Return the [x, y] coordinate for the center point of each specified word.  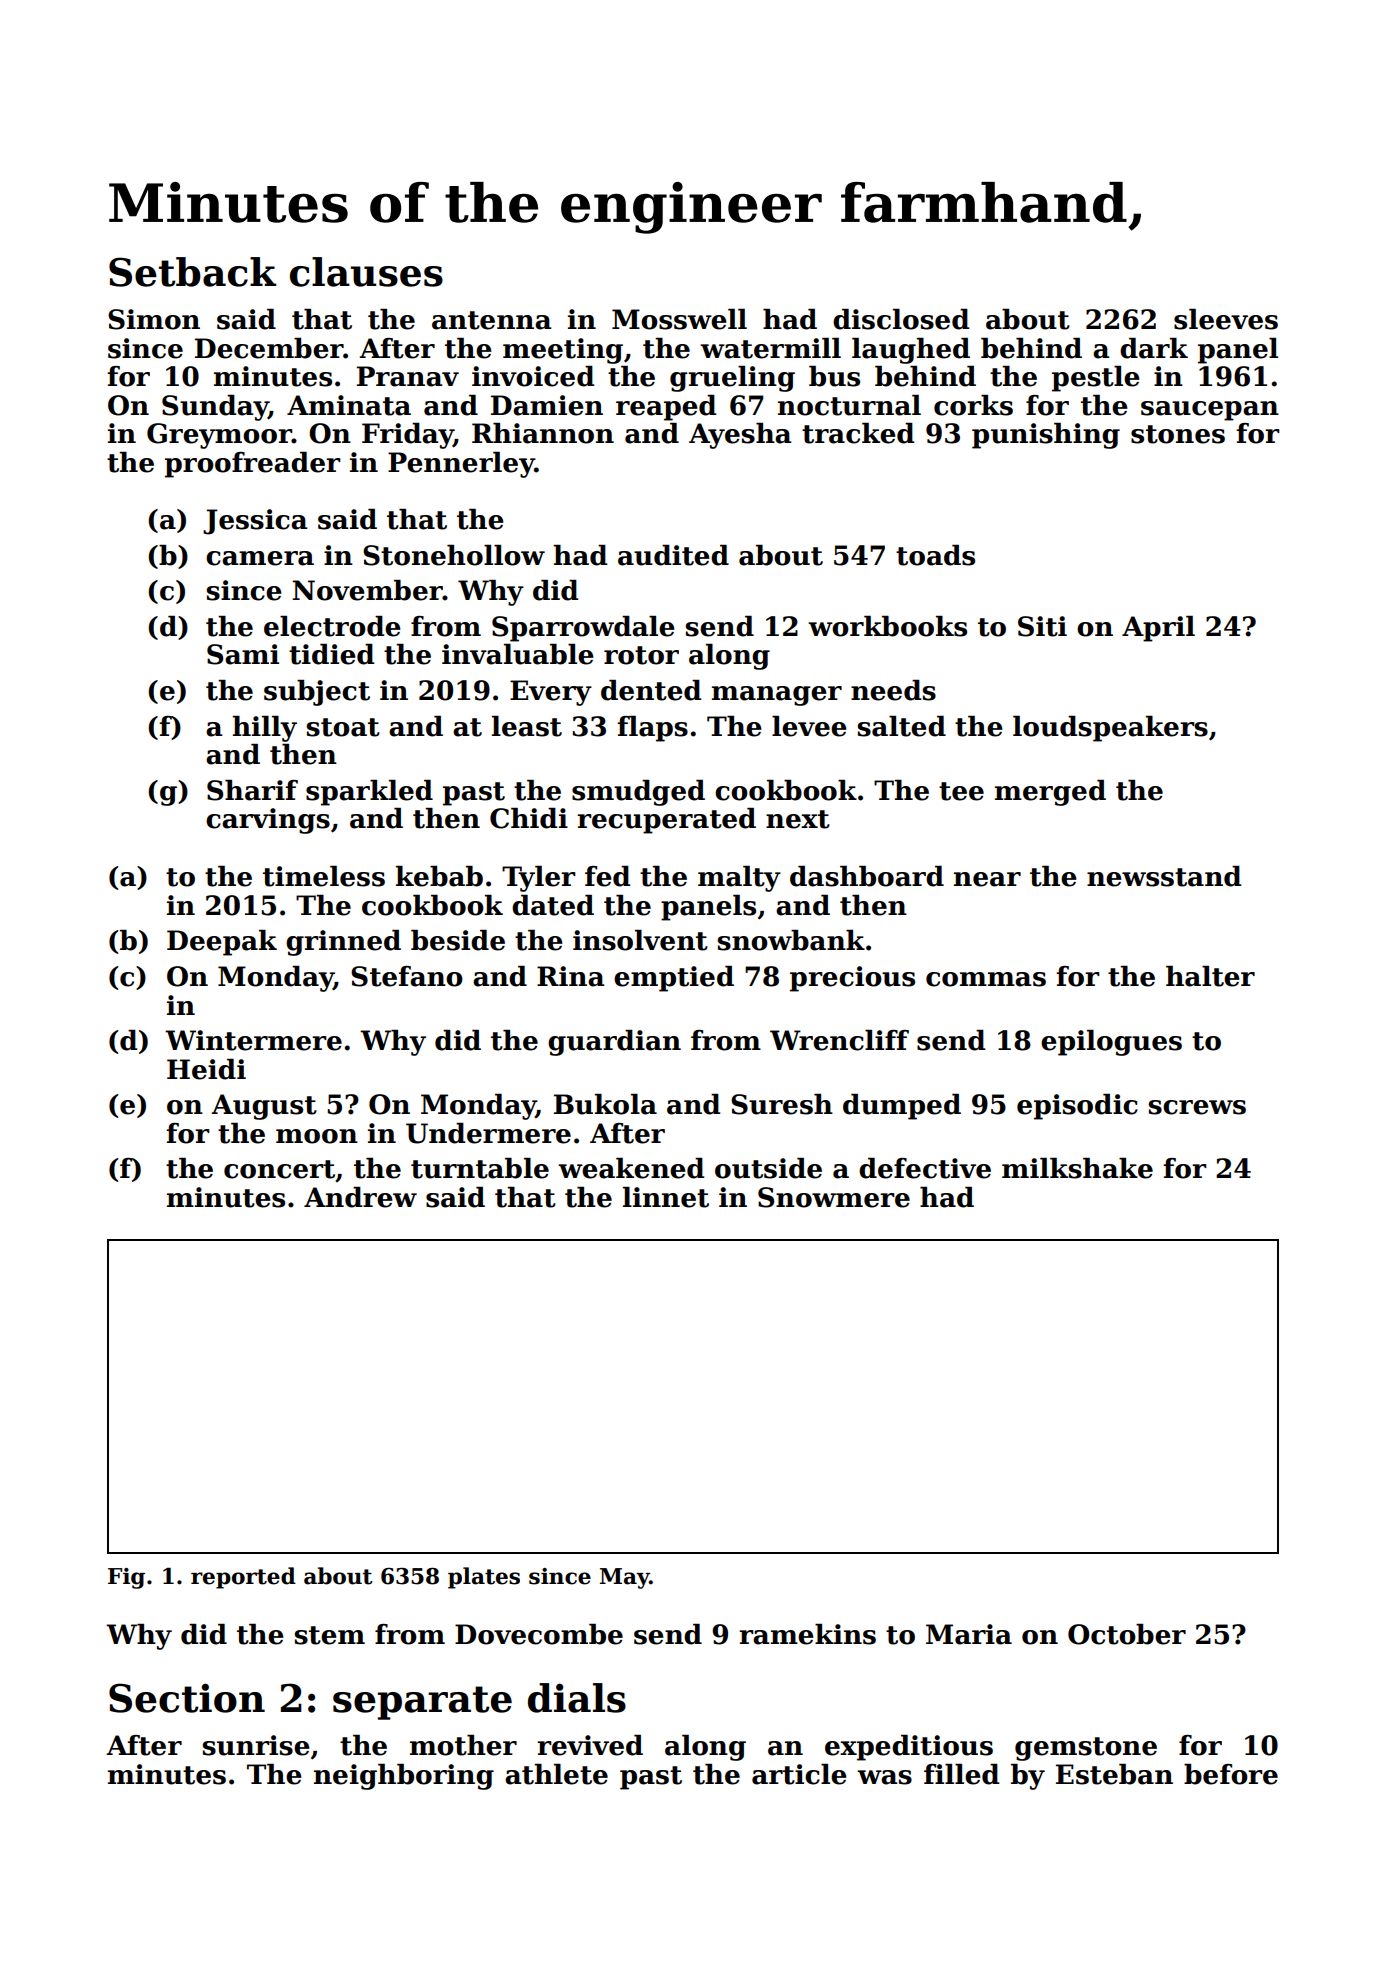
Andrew [360, 1197]
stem [329, 1635]
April [1158, 629]
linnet [666, 1197]
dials [577, 1698]
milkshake [1077, 1168]
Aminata [349, 405]
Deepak [222, 943]
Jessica [255, 522]
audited [673, 555]
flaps [652, 729]
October [1127, 1634]
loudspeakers [1110, 729]
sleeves [1226, 319]
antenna [492, 320]
